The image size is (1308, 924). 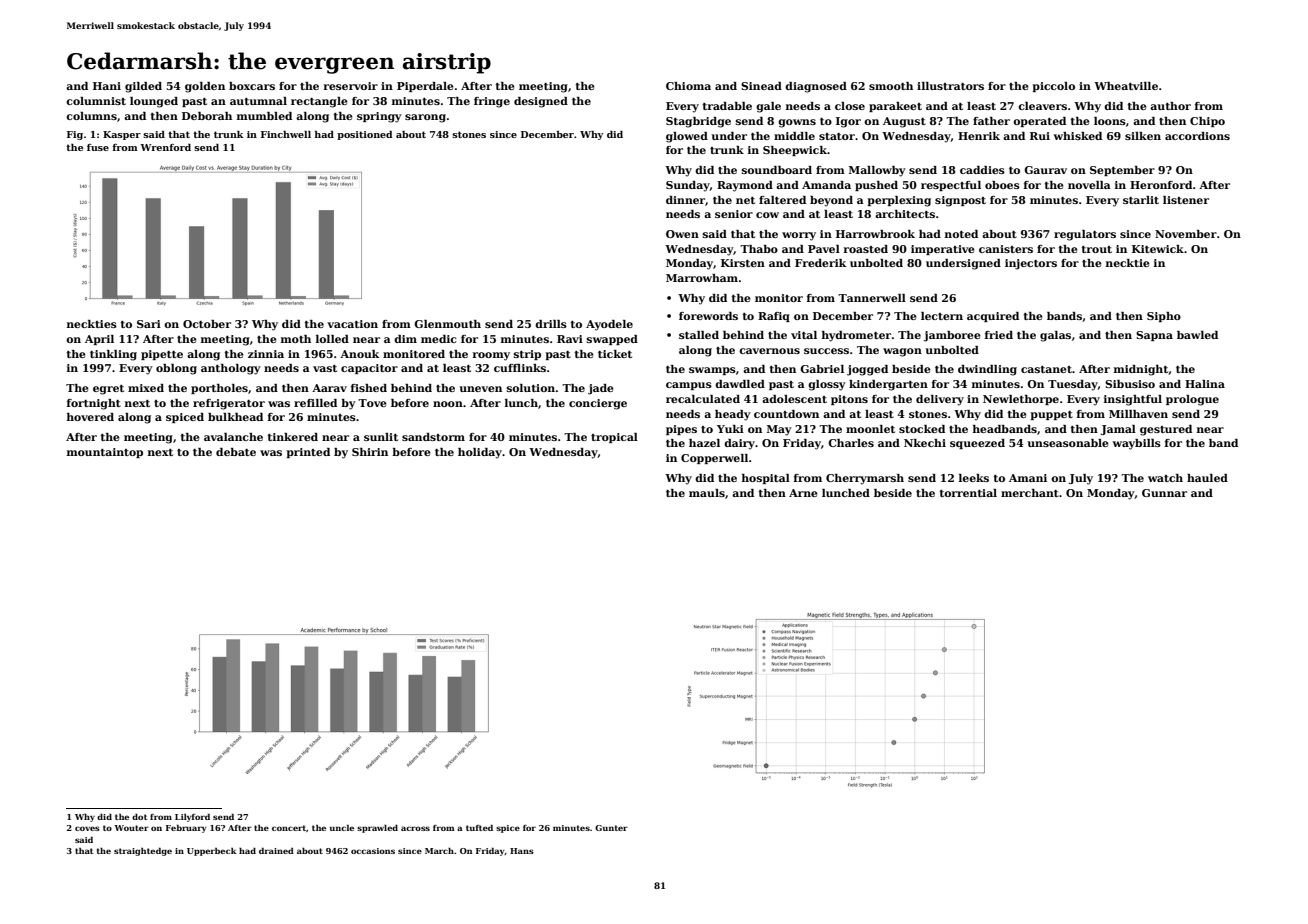 I want to click on hovered, so click(x=90, y=417).
